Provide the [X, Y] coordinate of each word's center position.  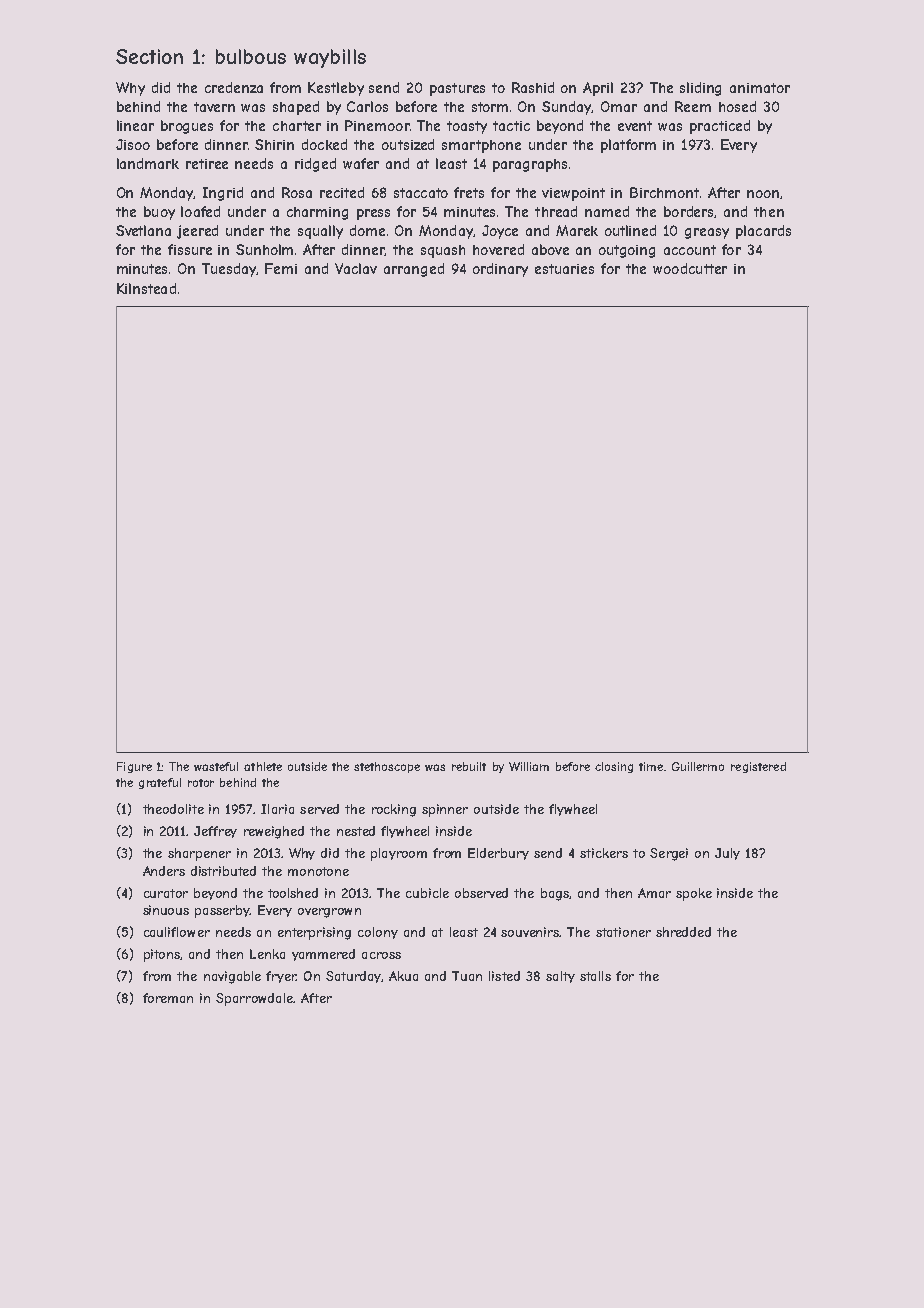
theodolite [173, 809]
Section [149, 56]
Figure [134, 767]
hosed [737, 106]
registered [758, 767]
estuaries [564, 269]
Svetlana [143, 230]
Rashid [533, 87]
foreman [168, 998]
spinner [445, 810]
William [529, 766]
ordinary [500, 270]
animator [760, 88]
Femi [281, 268]
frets [469, 192]
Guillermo [698, 766]
